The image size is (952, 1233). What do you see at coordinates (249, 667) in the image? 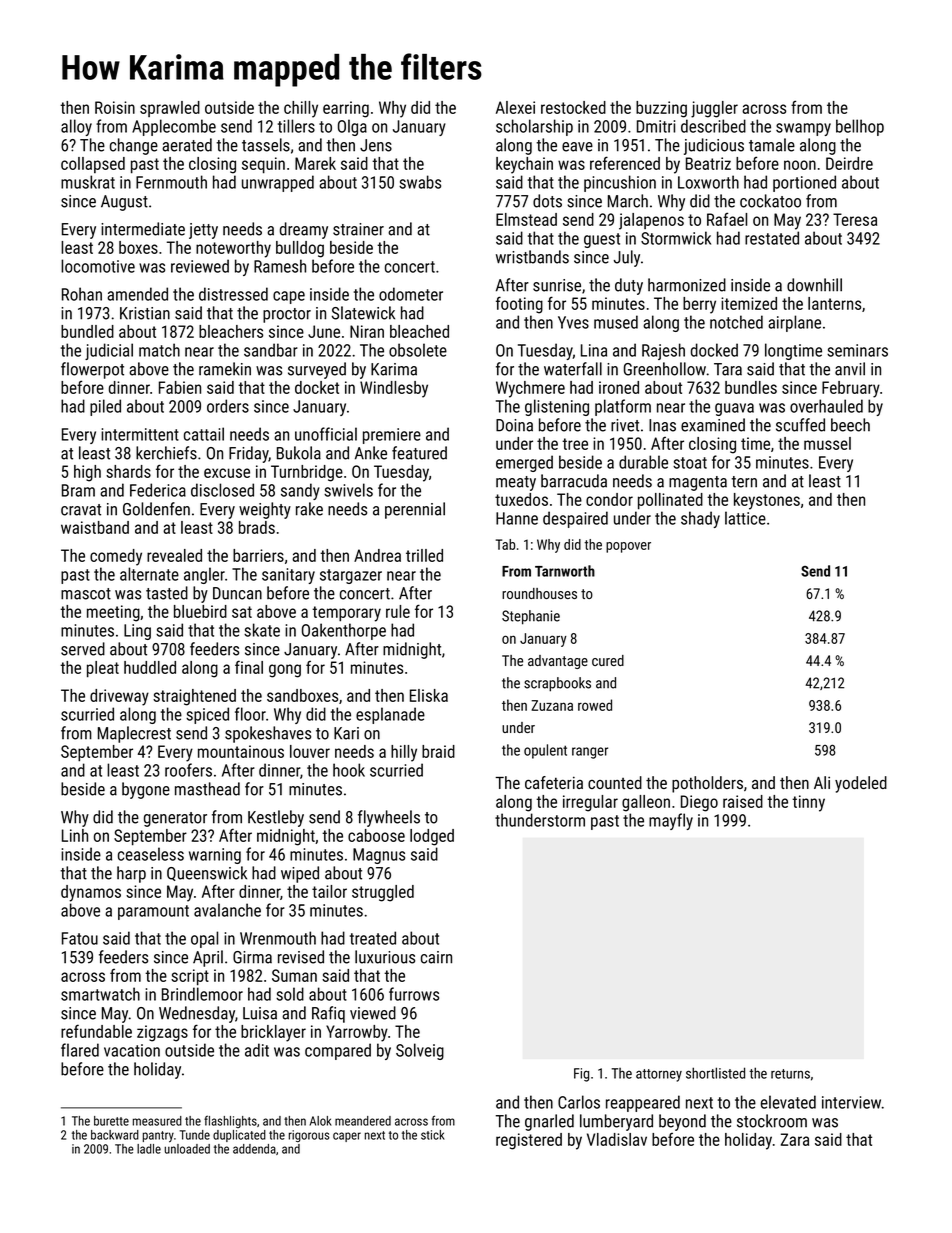
I see `final` at bounding box center [249, 667].
